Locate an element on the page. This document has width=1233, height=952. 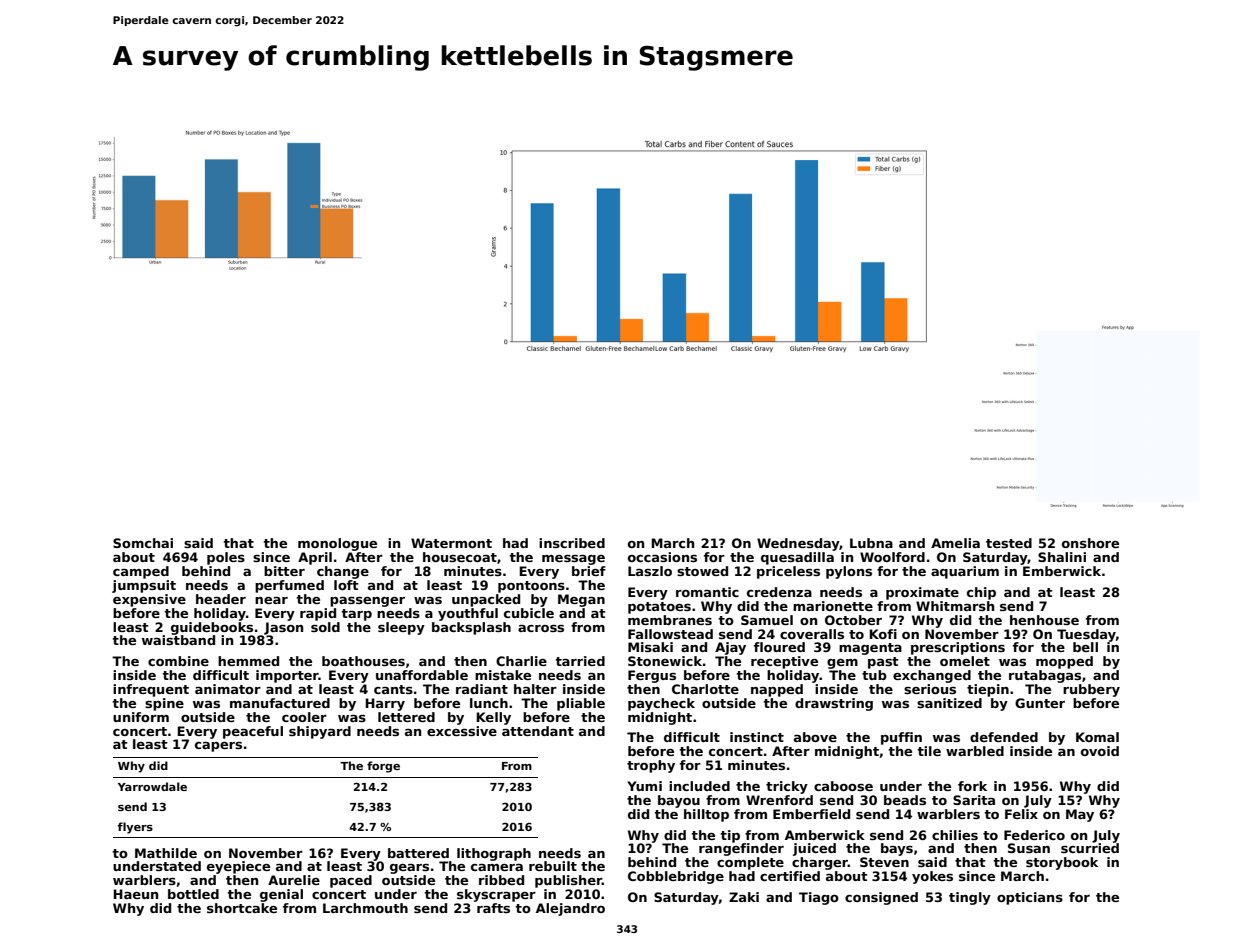
near is located at coordinates (271, 600).
